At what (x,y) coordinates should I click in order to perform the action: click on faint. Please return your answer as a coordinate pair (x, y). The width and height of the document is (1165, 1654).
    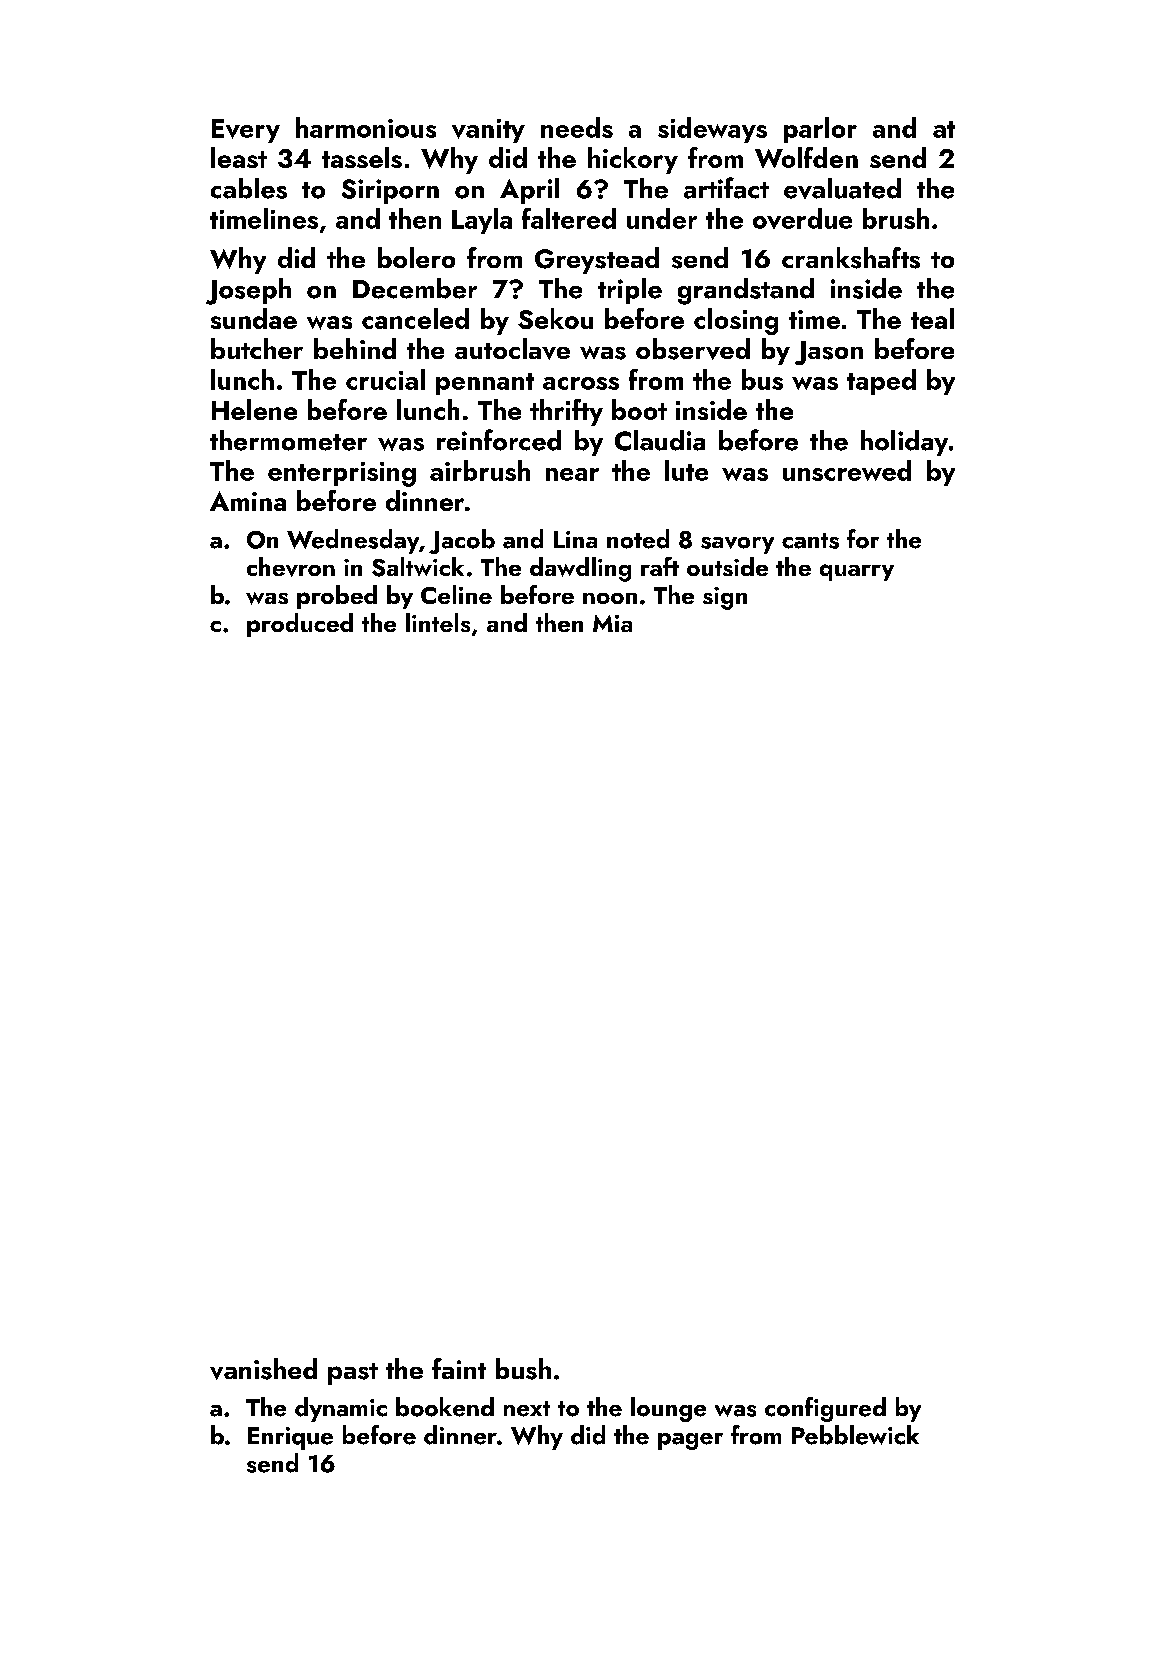
    Looking at the image, I should click on (459, 1368).
